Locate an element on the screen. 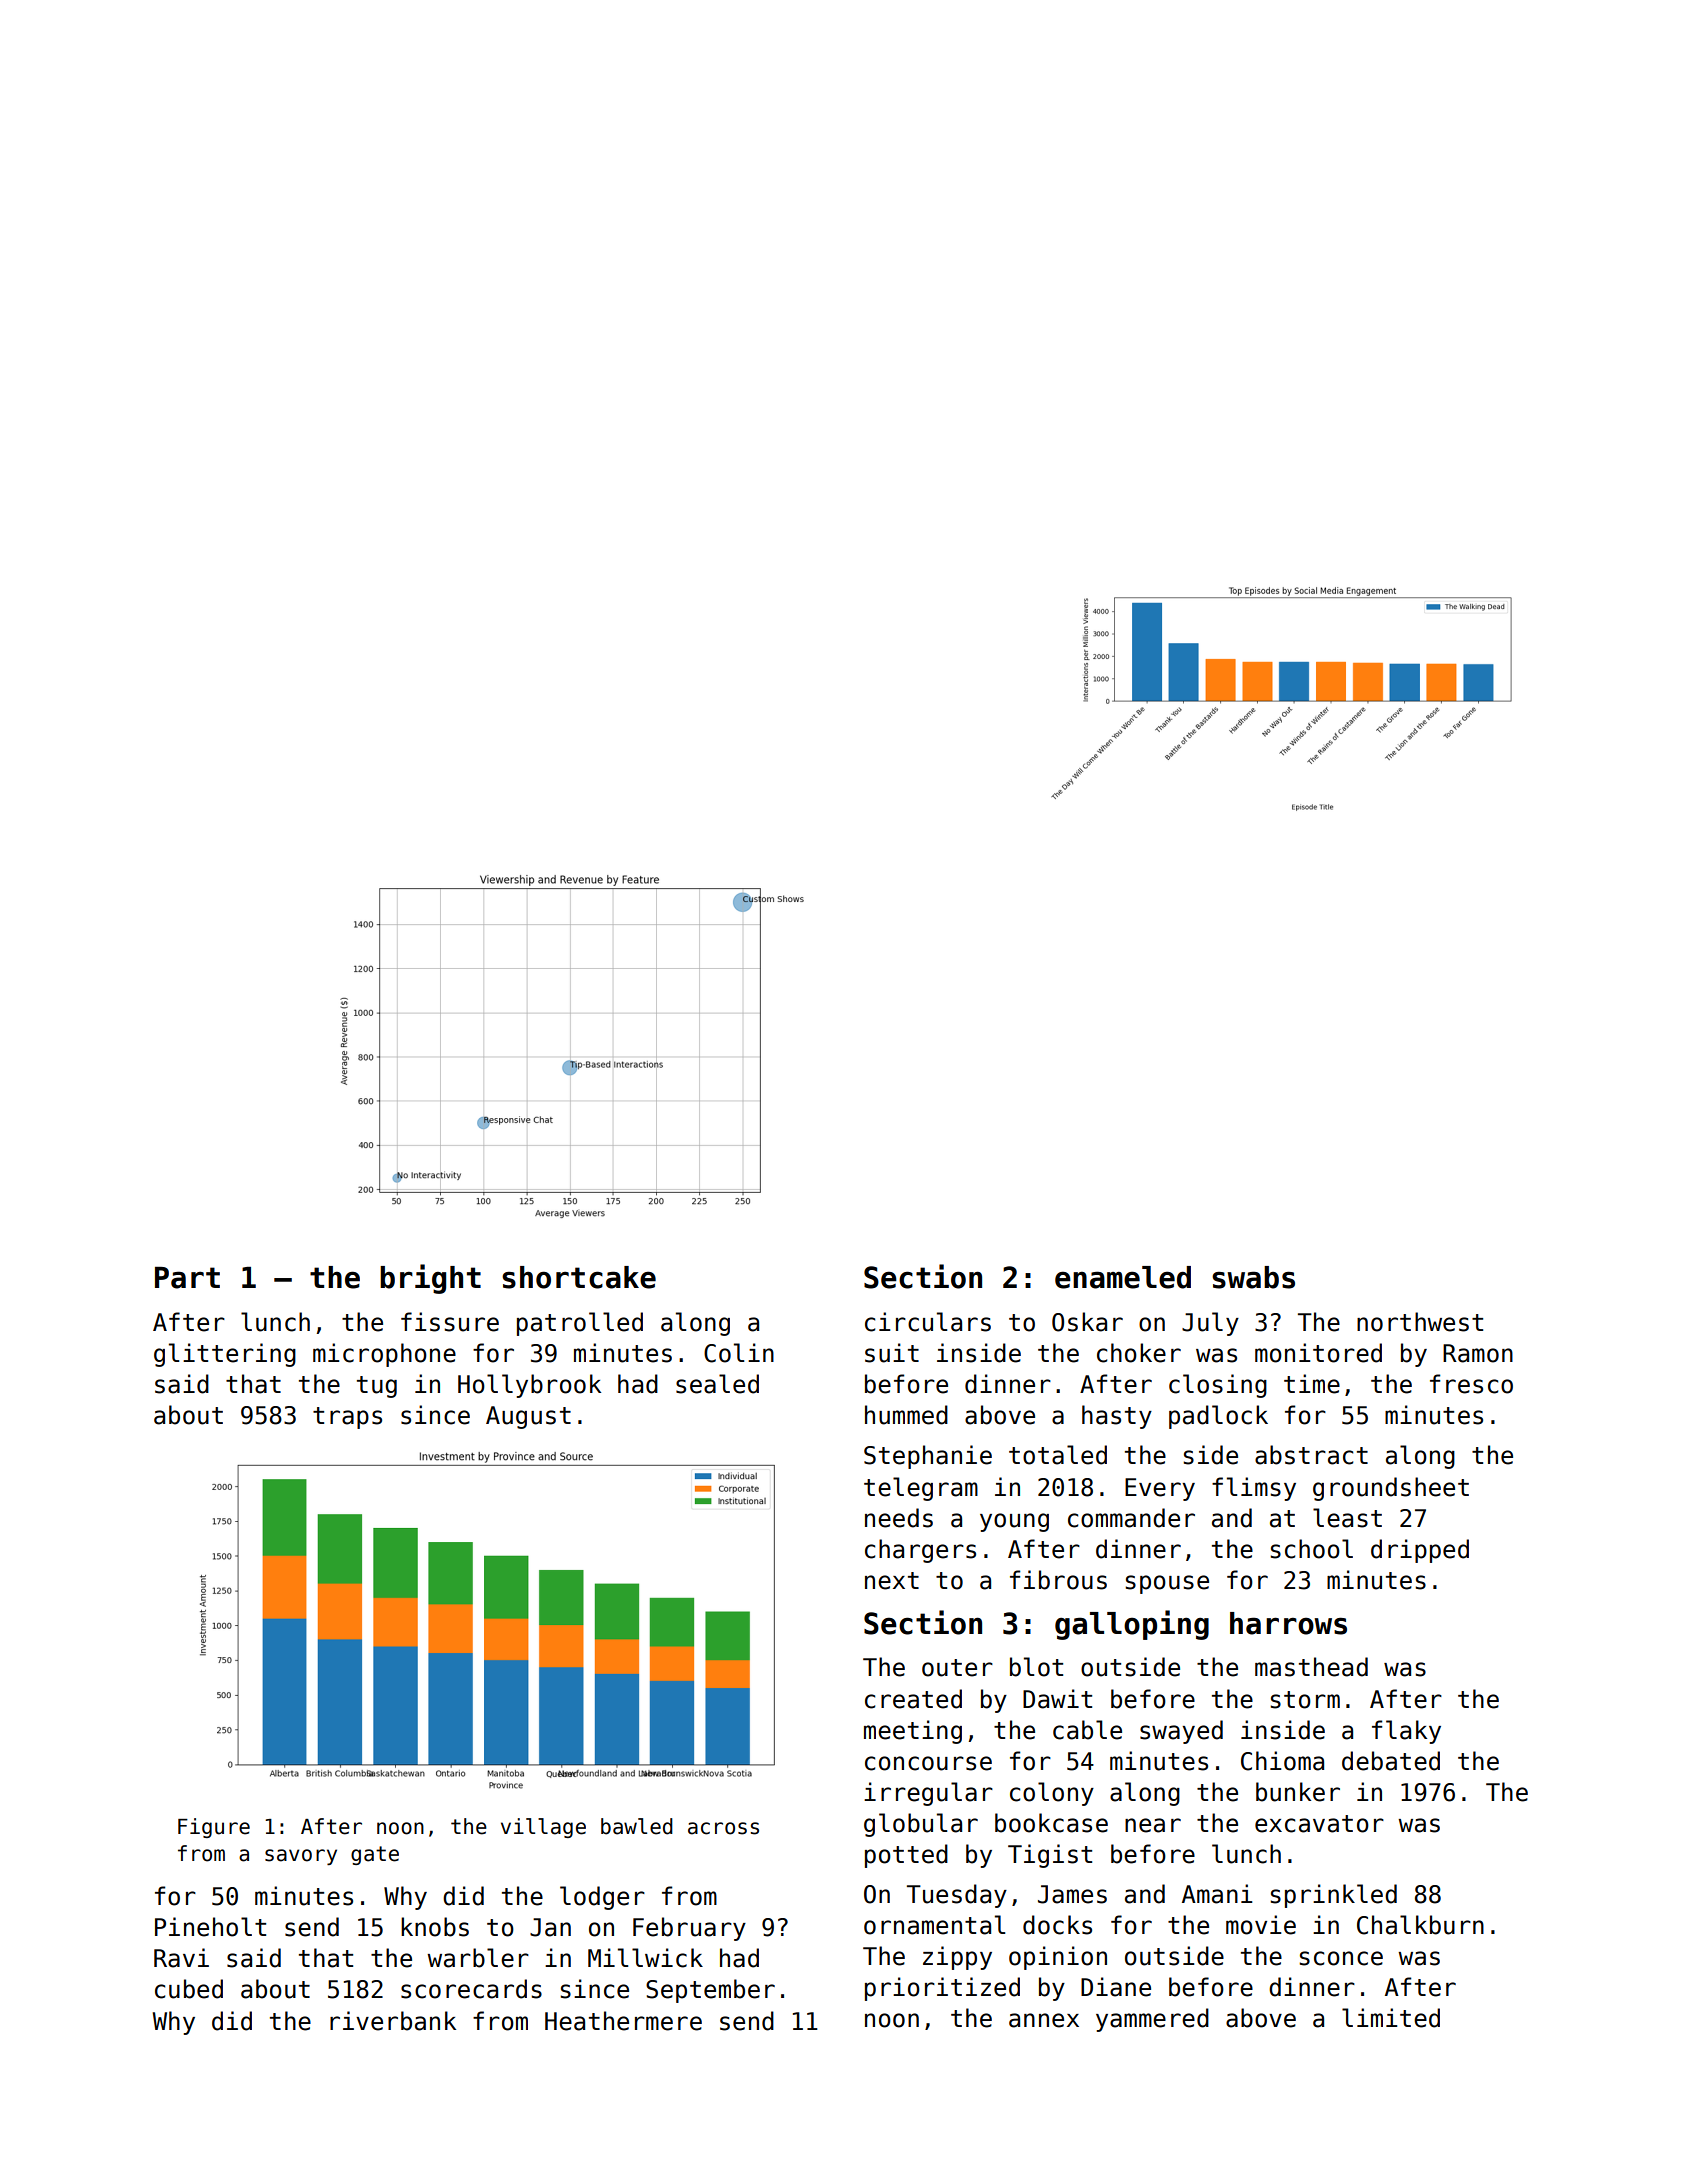  Chalkburn is located at coordinates (1420, 1925).
